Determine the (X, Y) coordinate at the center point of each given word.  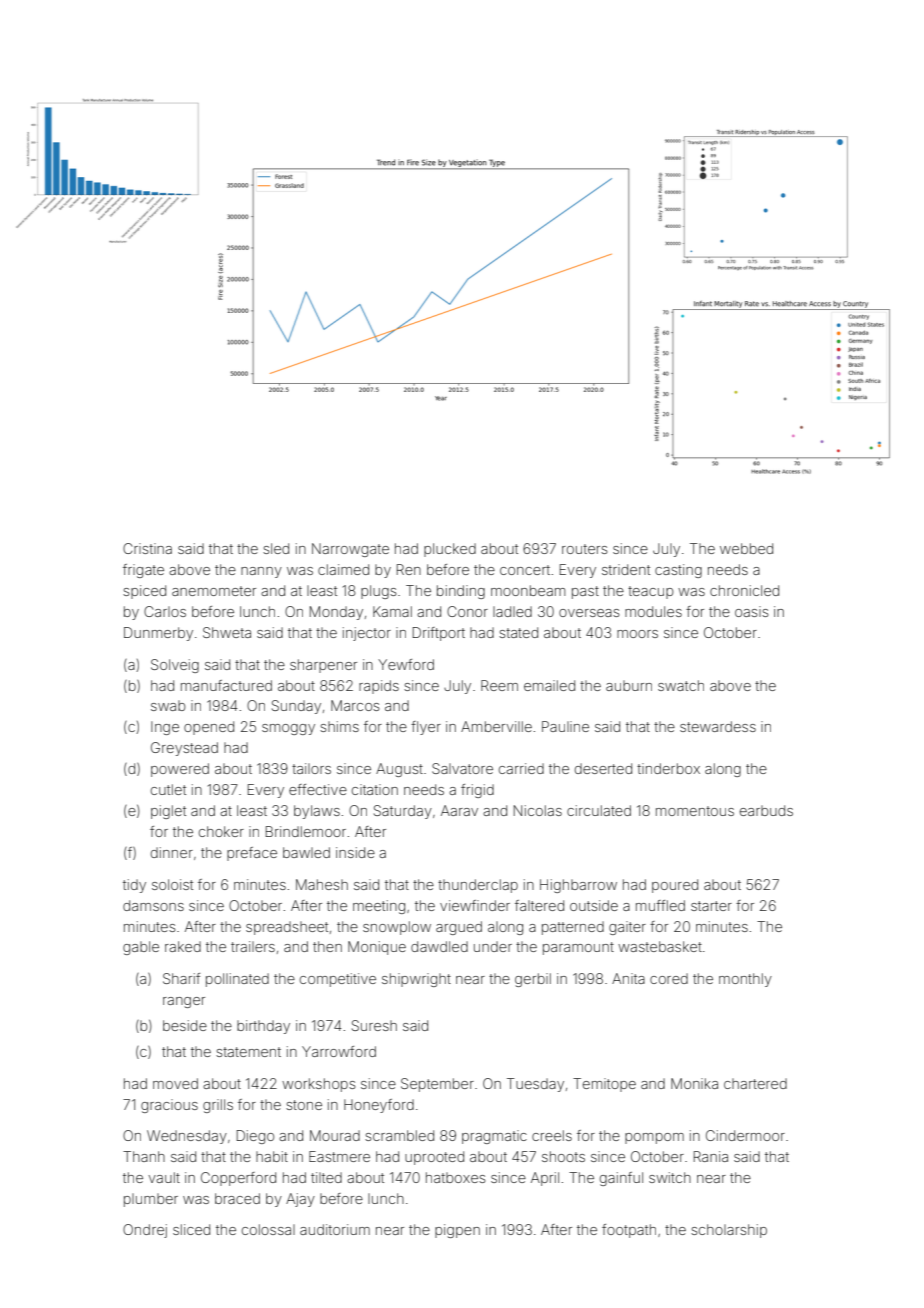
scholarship (729, 1231)
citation (375, 789)
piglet (168, 812)
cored (669, 978)
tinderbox (668, 768)
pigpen (457, 1231)
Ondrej (145, 1231)
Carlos (165, 611)
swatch (681, 685)
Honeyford (379, 1106)
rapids (379, 687)
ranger (184, 1002)
